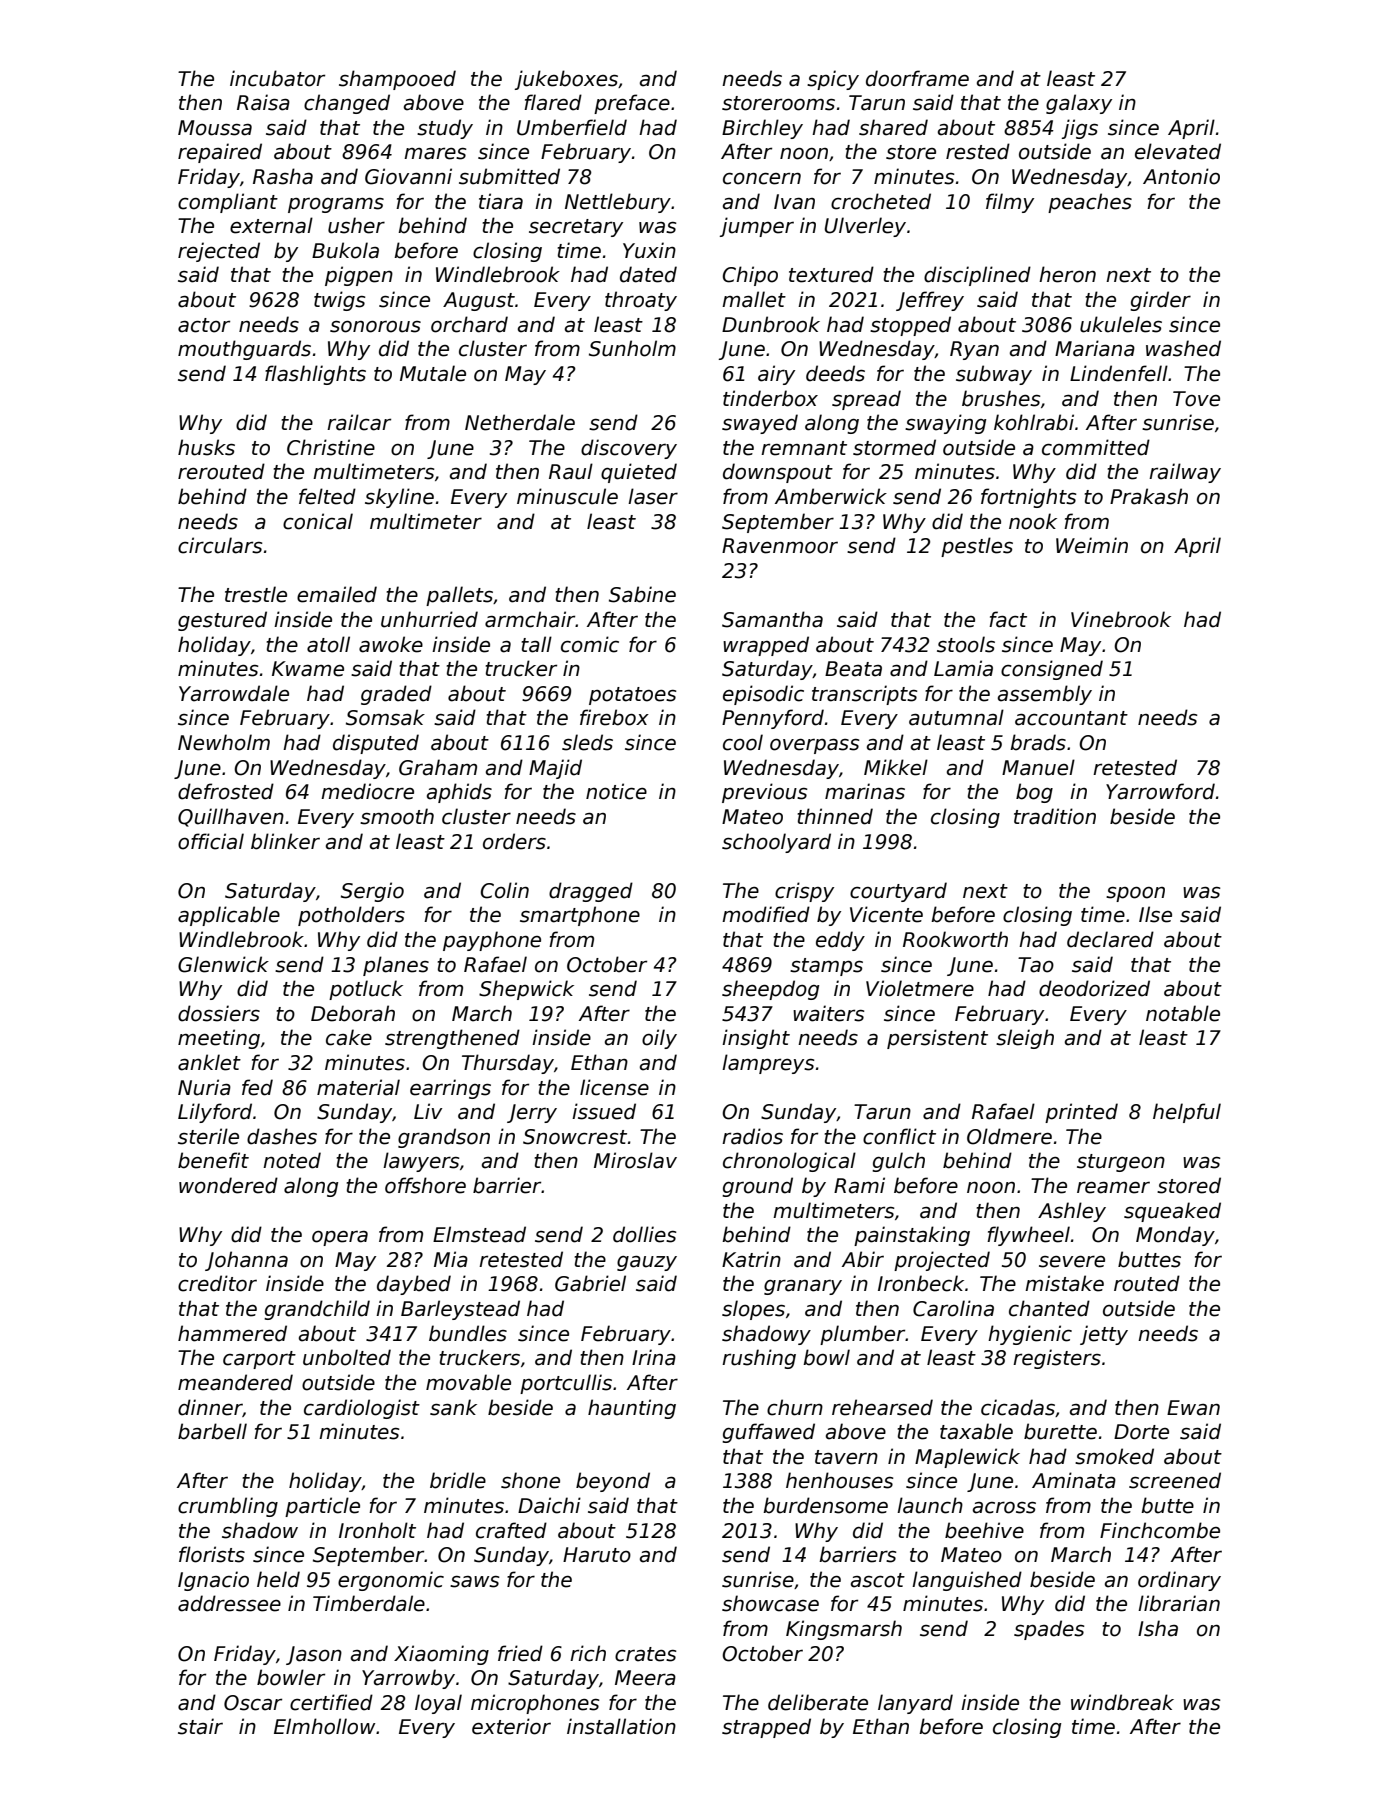 The height and width of the document is (1811, 1399). I want to click on helpful, so click(1187, 1113).
